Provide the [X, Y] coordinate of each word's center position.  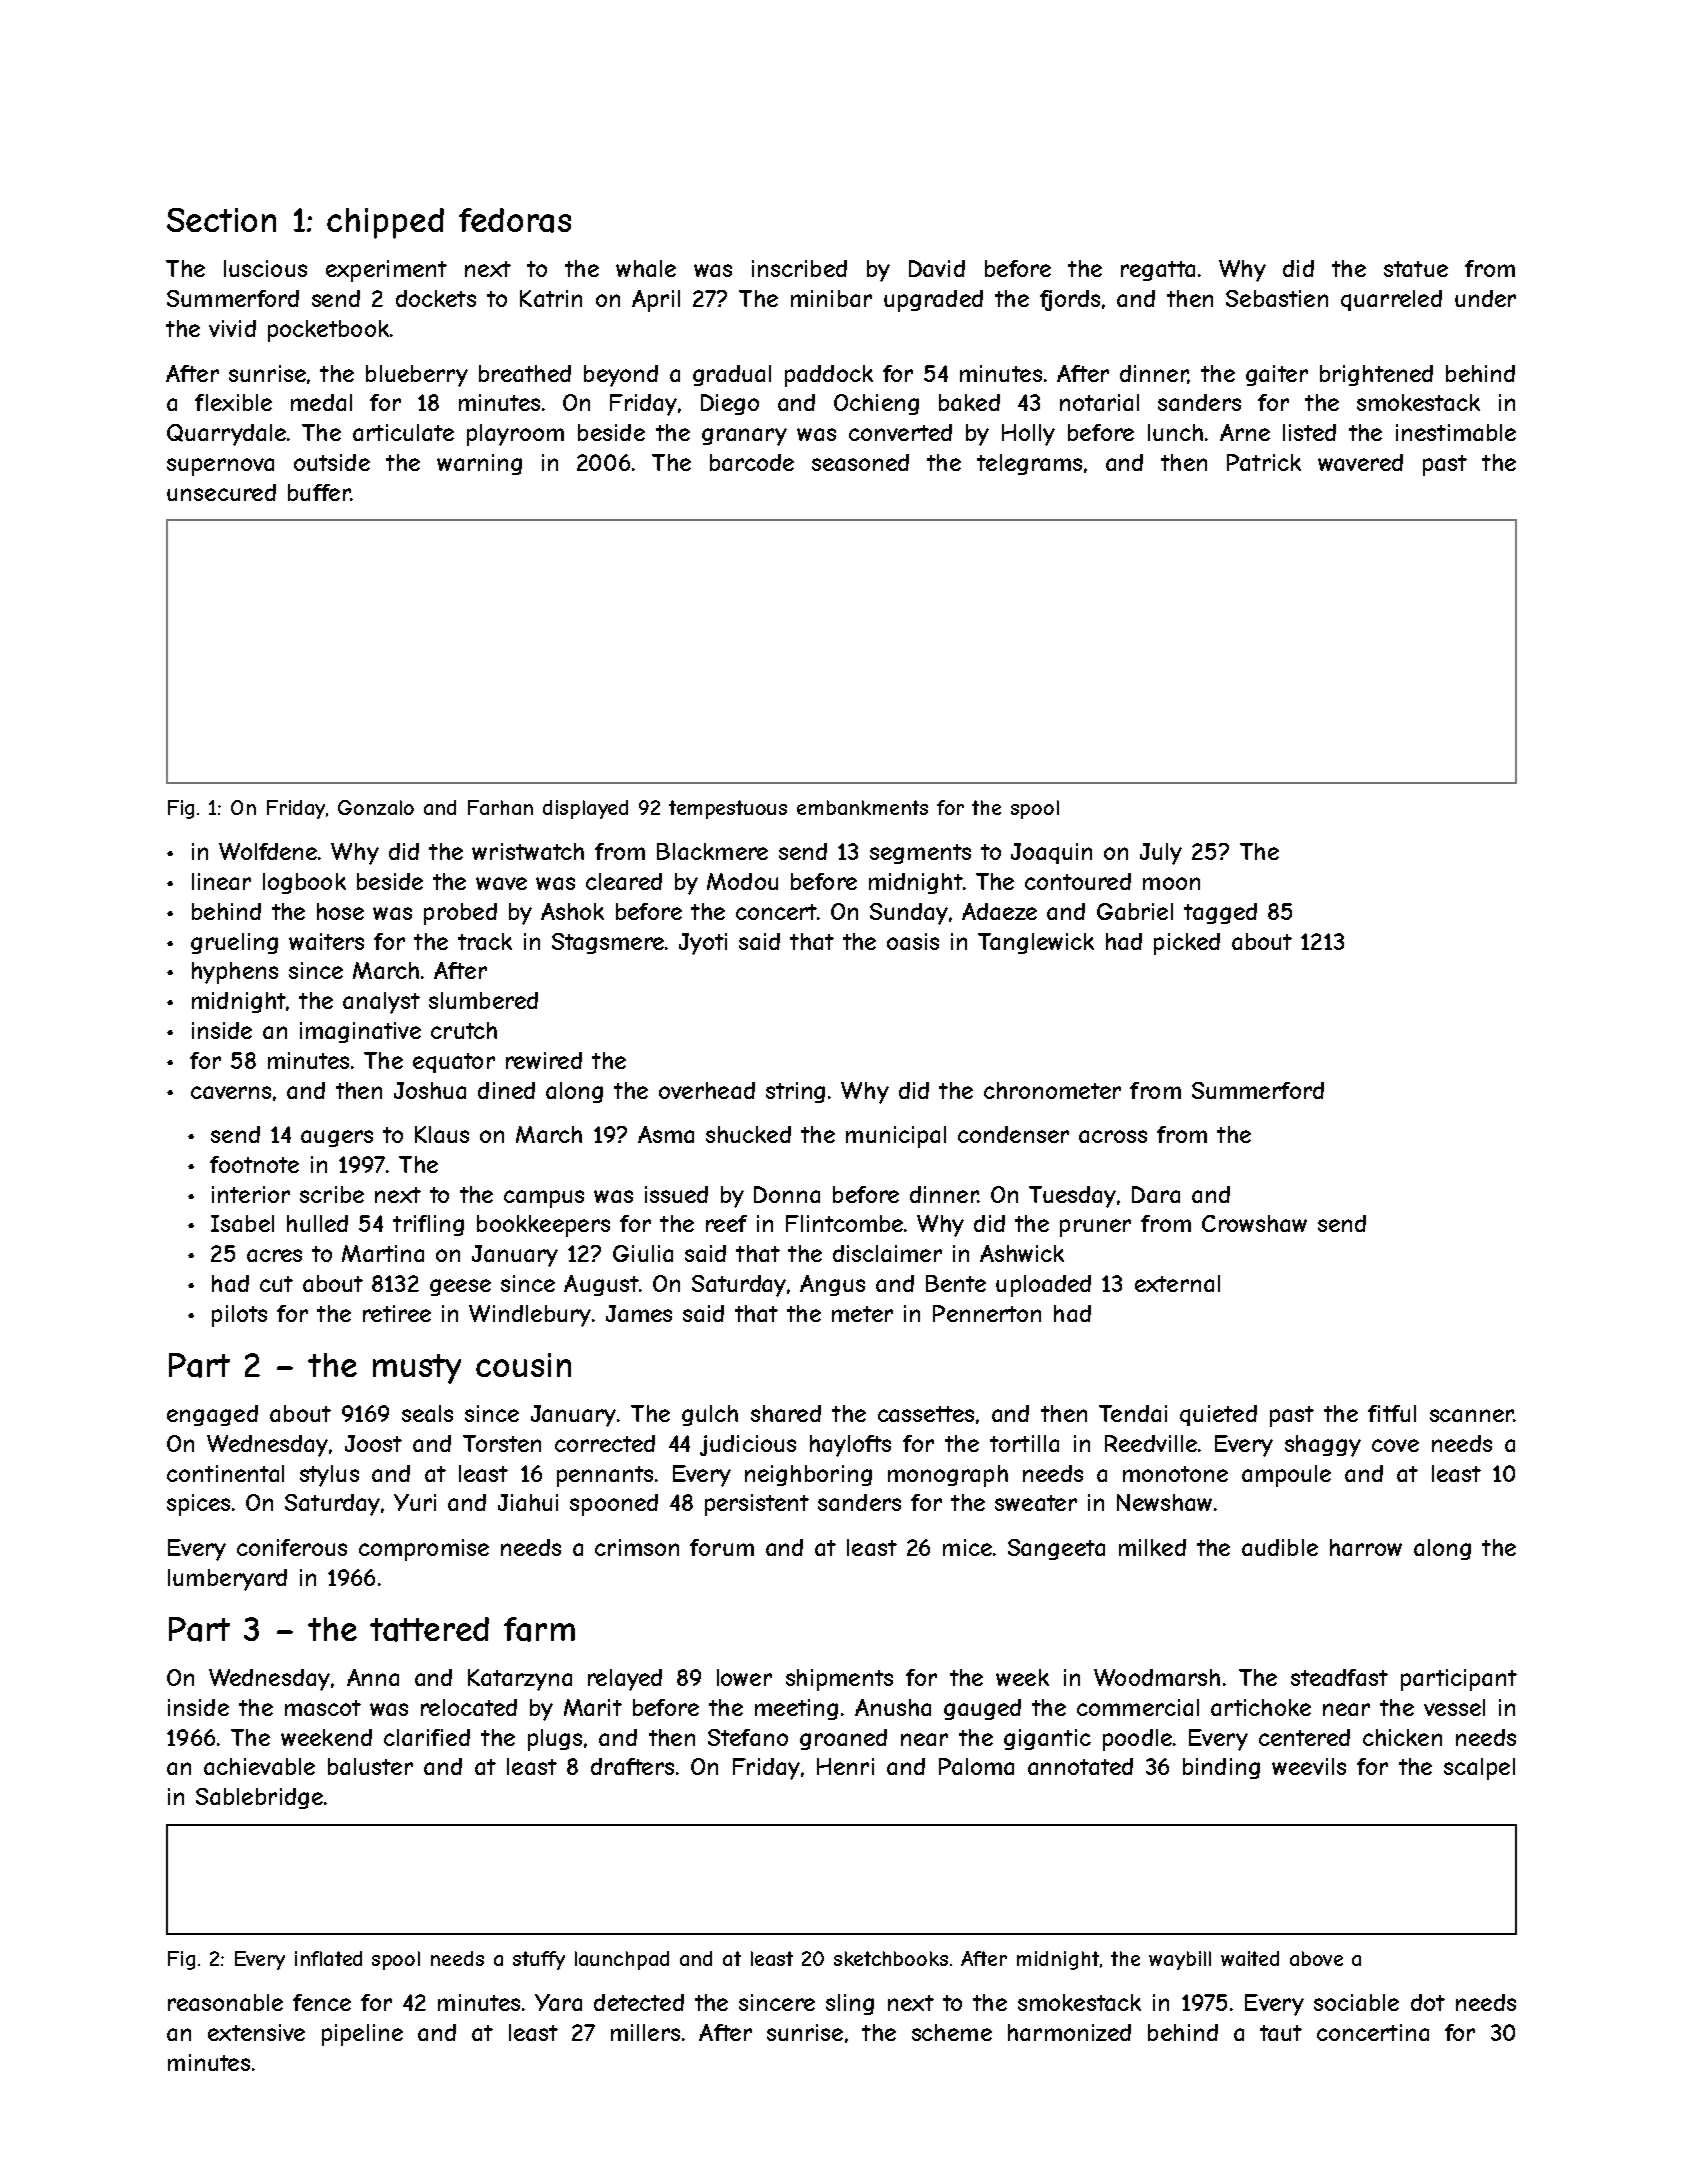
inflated [328, 1958]
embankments [862, 807]
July [1161, 854]
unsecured [221, 492]
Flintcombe [844, 1223]
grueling [234, 943]
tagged [1220, 913]
